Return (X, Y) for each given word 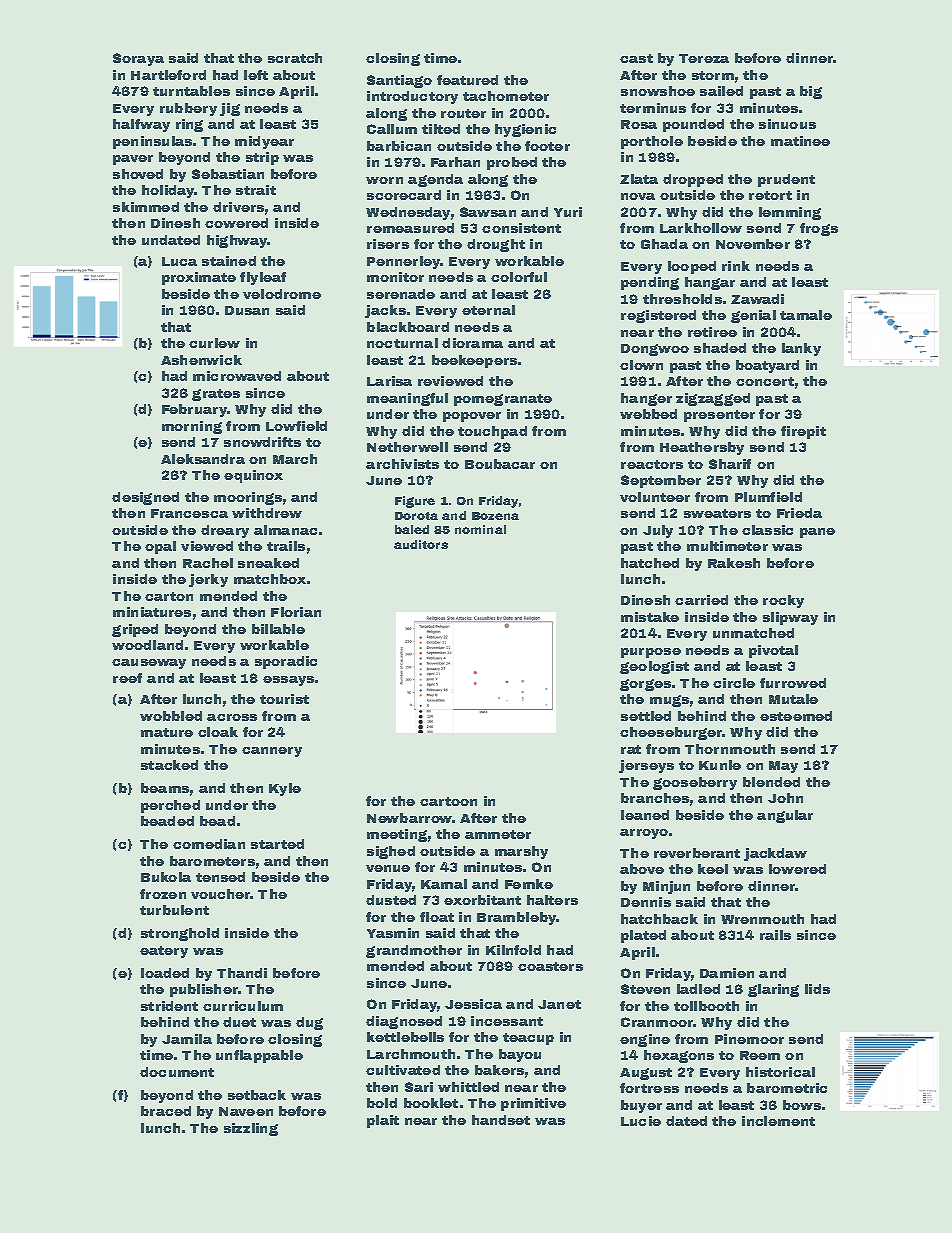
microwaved (237, 376)
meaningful (407, 399)
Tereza (704, 58)
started (277, 844)
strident (169, 1006)
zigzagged (713, 399)
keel (713, 869)
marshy (521, 852)
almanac (285, 530)
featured (467, 80)
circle (734, 683)
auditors (421, 544)
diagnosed (404, 1022)
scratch (295, 58)
